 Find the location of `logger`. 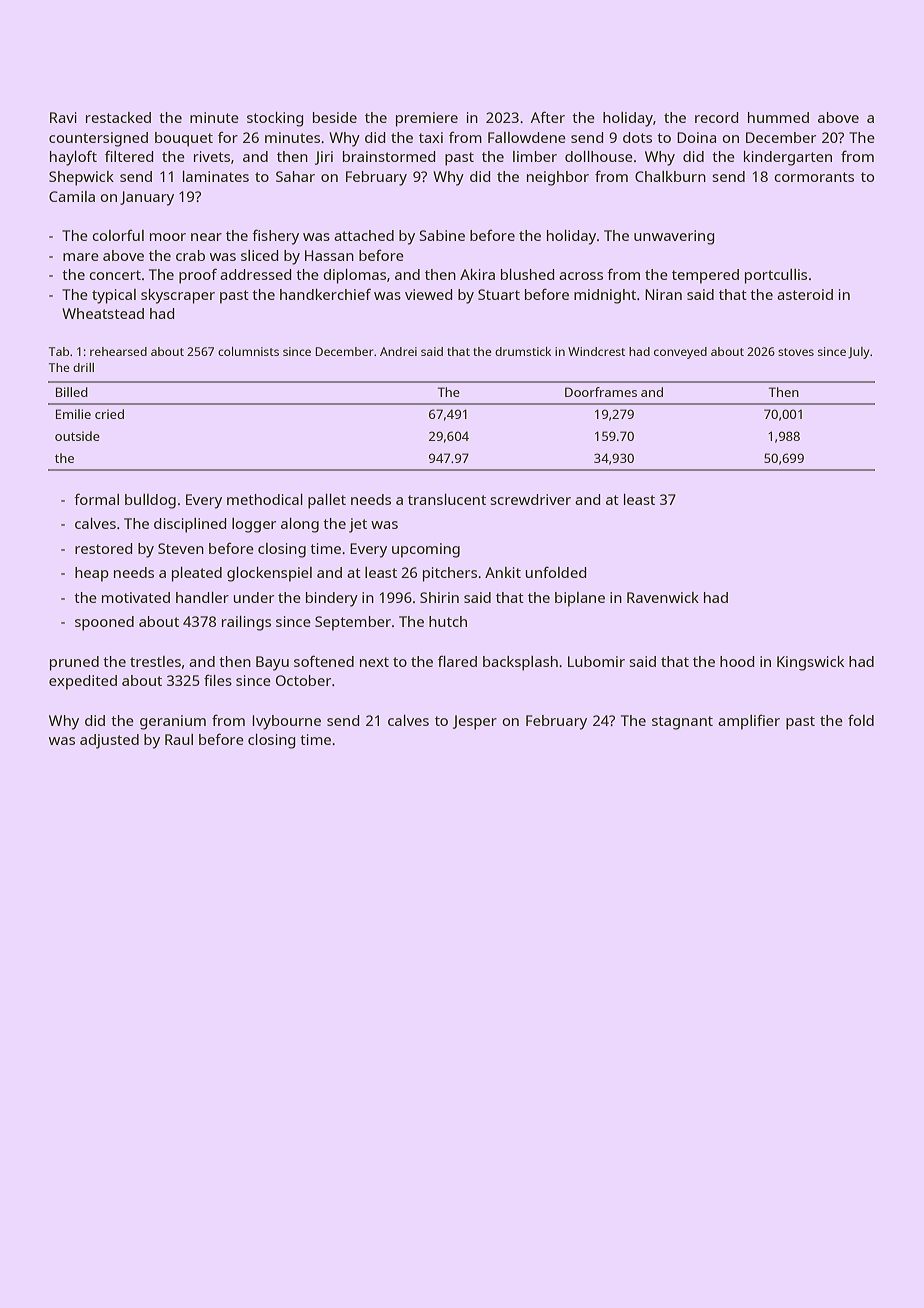

logger is located at coordinates (254, 525).
